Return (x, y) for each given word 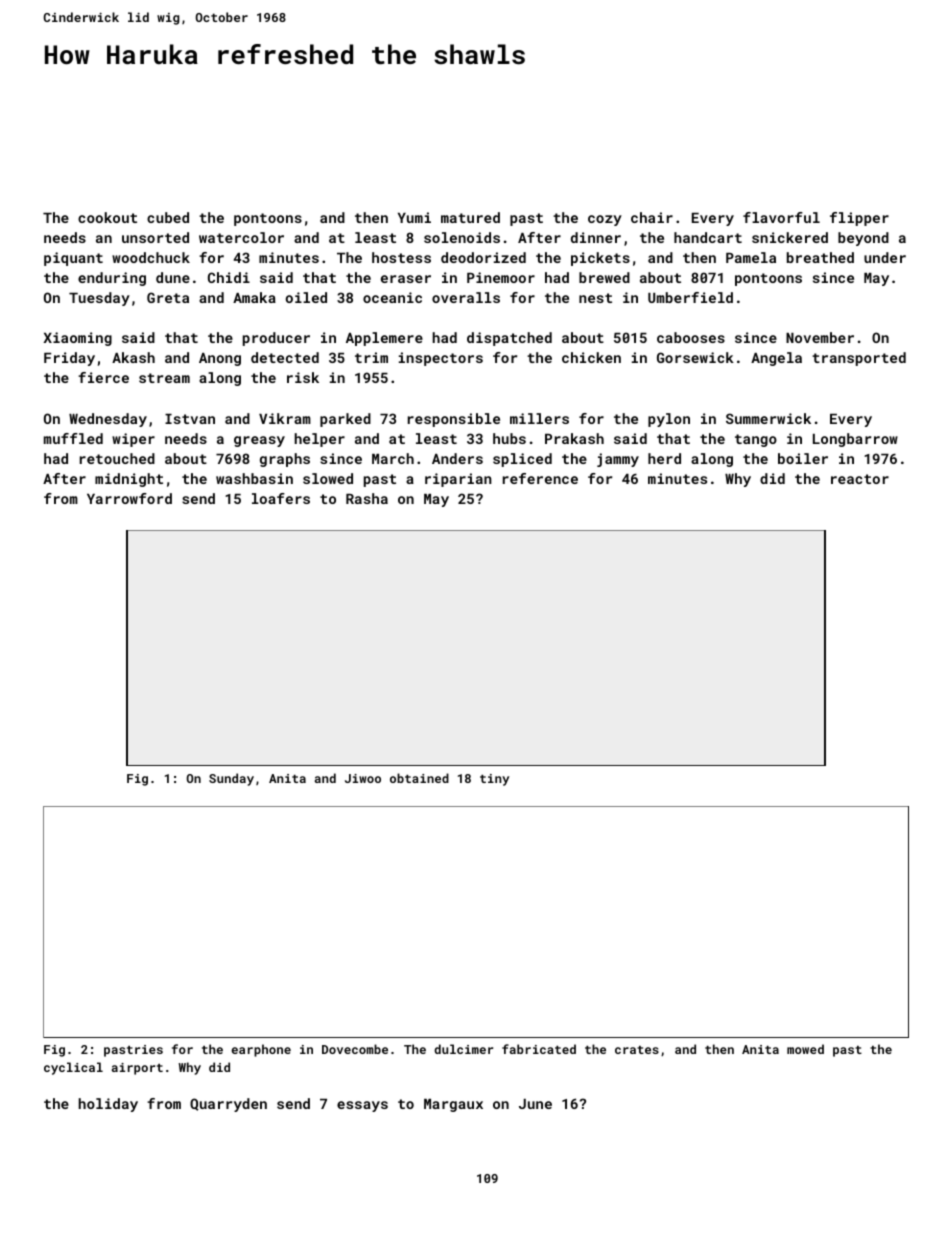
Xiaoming (77, 339)
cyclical (73, 1068)
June (535, 1104)
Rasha (367, 498)
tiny (494, 780)
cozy (605, 220)
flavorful (781, 217)
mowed (805, 1049)
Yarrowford (129, 498)
